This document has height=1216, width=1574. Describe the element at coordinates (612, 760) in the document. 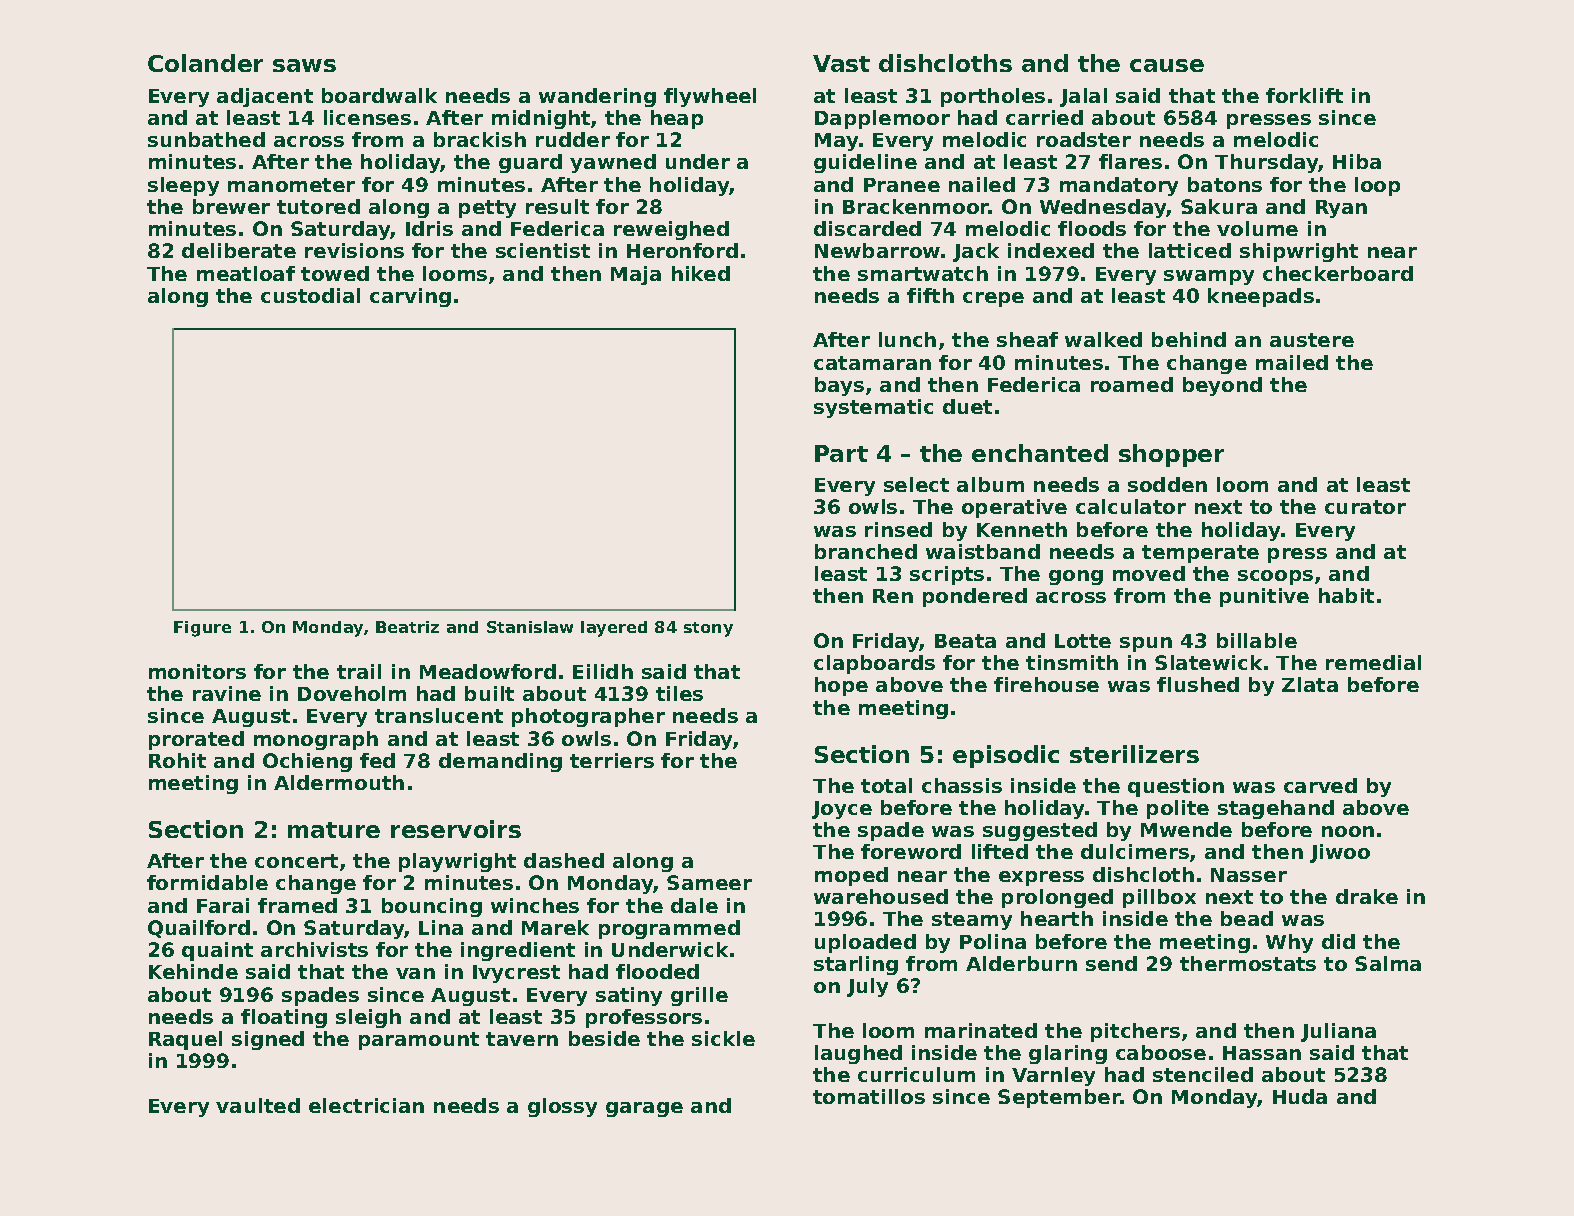

I see `terriers` at that location.
